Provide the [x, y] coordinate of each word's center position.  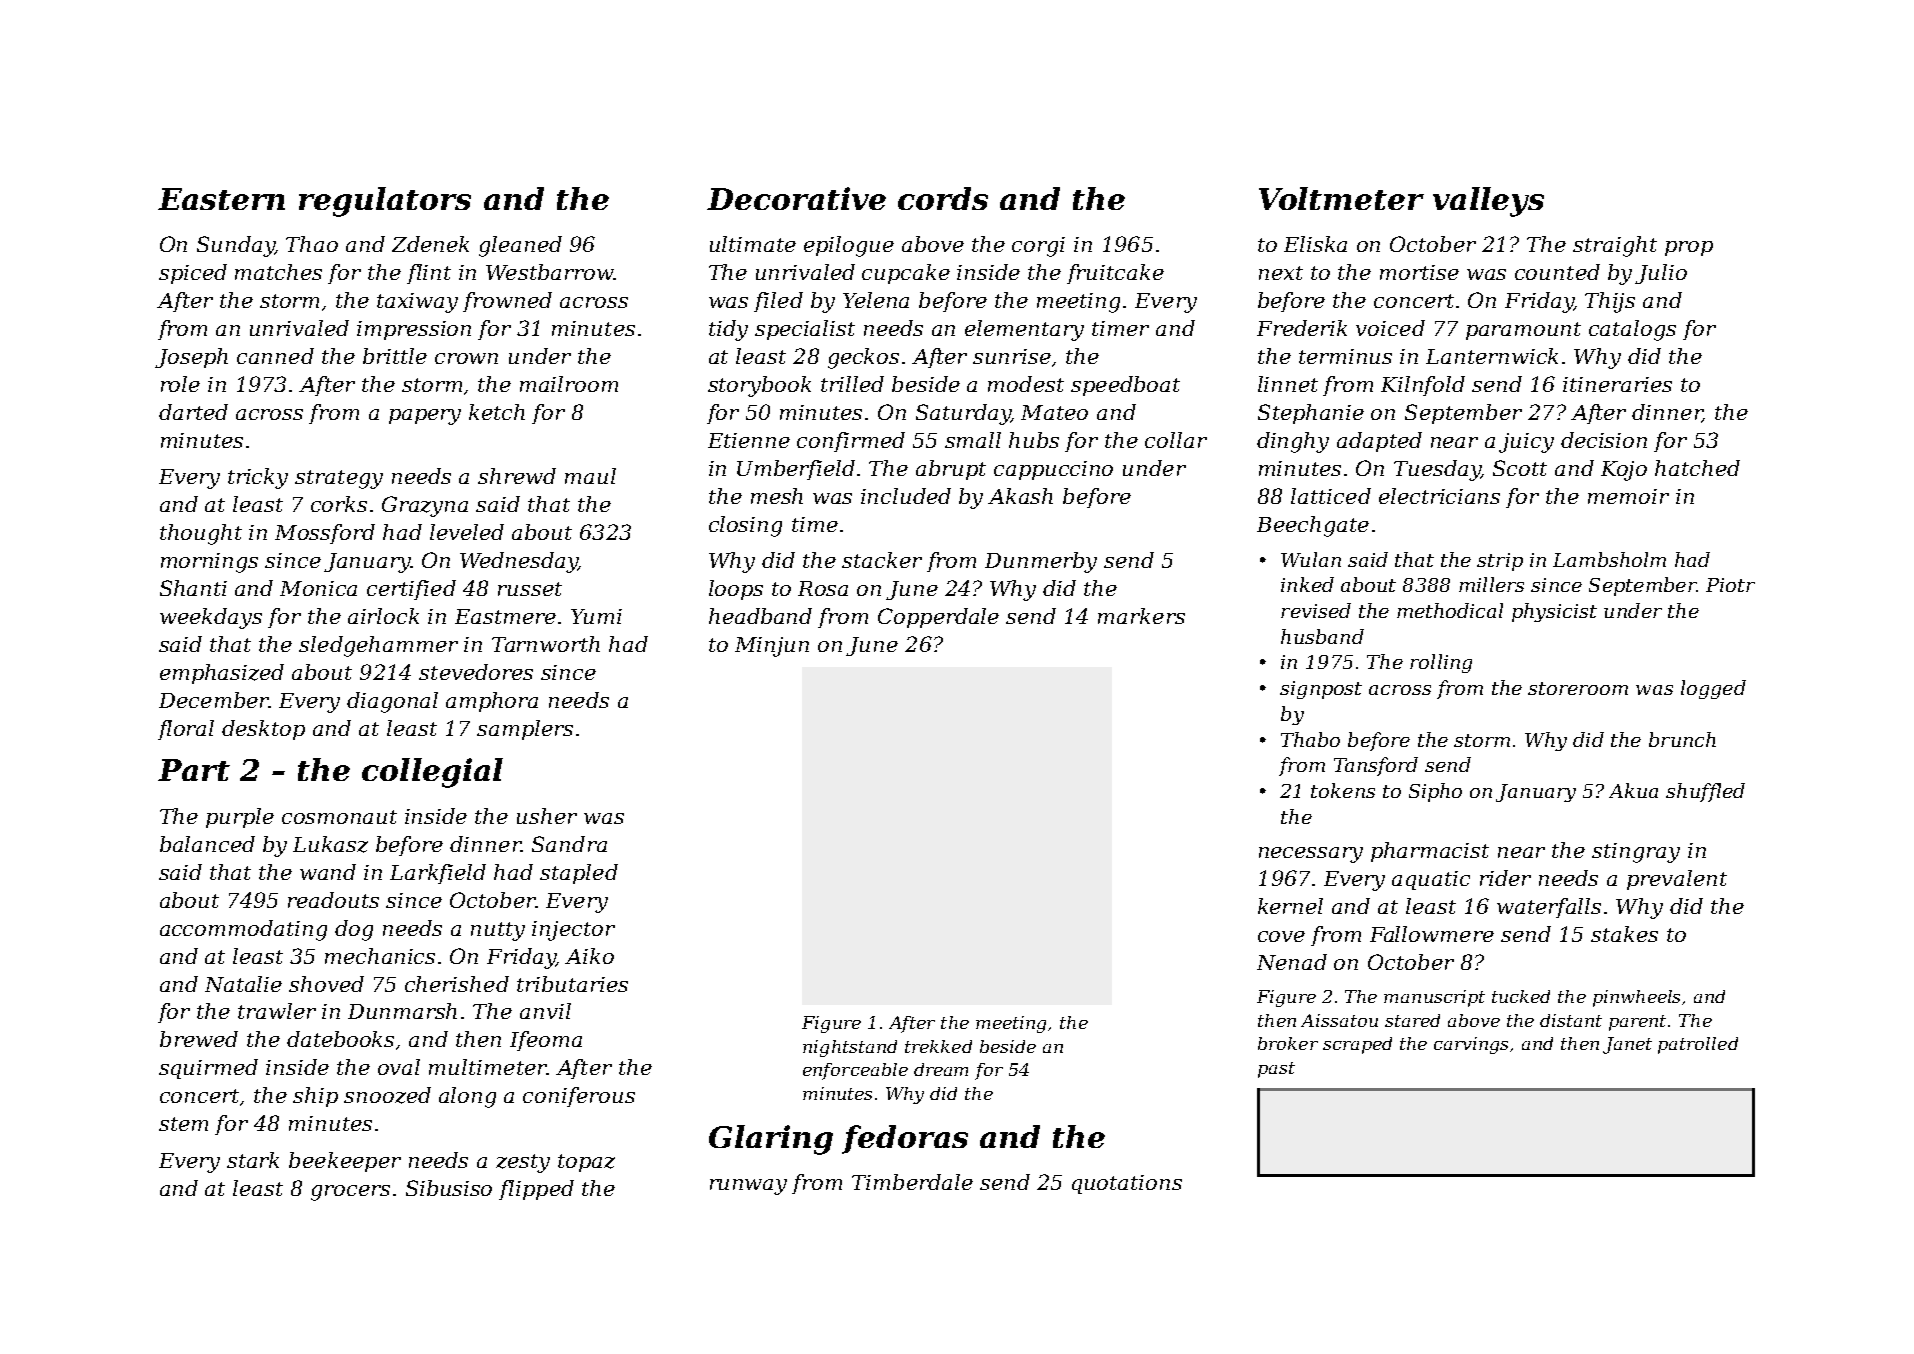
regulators [385, 202]
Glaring [771, 1140]
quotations [1127, 1184]
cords [943, 198]
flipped [536, 1190]
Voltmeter [1341, 198]
